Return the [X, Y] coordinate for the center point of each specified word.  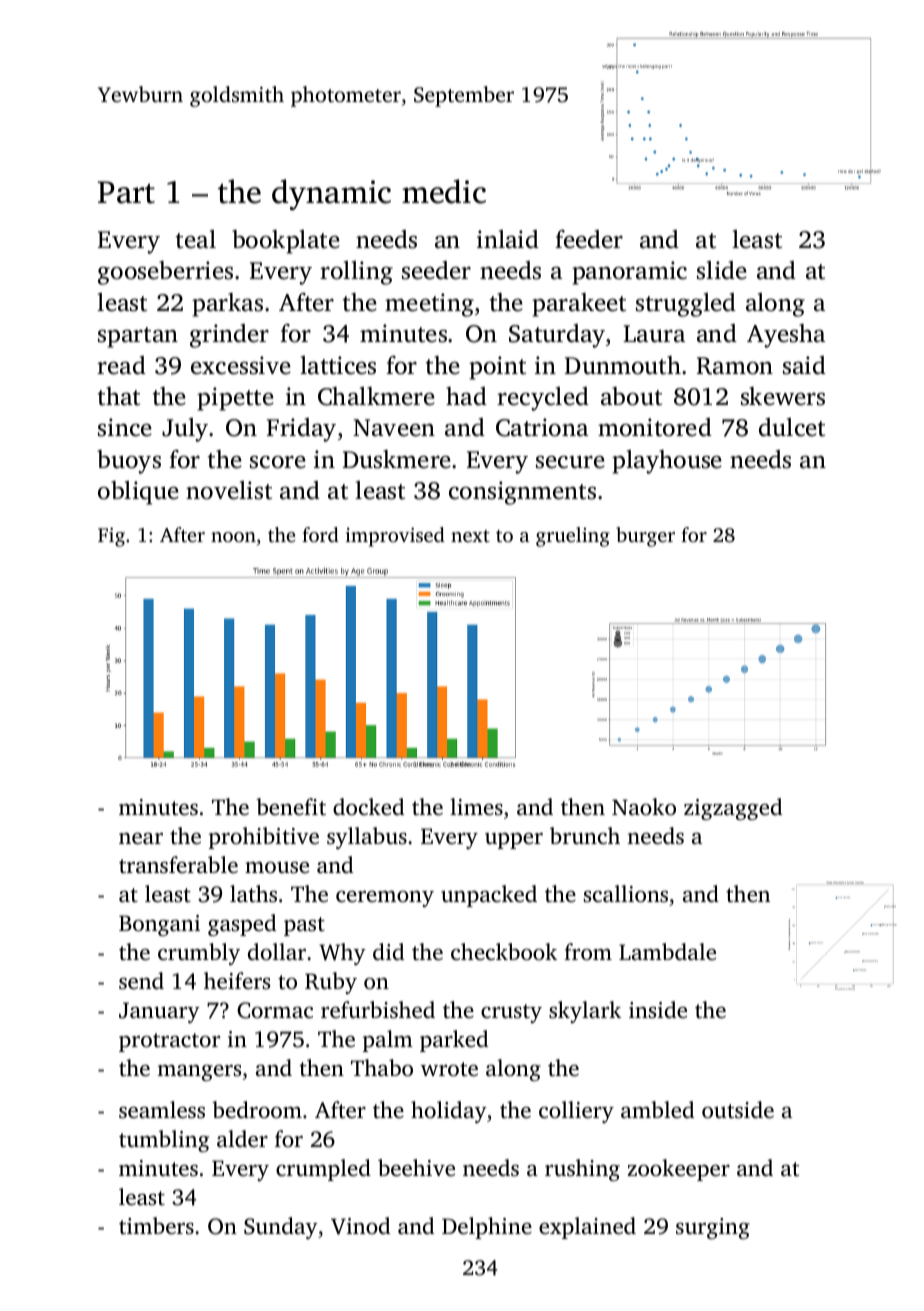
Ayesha [786, 336]
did [388, 952]
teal [196, 239]
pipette [235, 399]
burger [645, 537]
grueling [573, 537]
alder [242, 1139]
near [141, 839]
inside [658, 1009]
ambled [657, 1109]
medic [444, 191]
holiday [449, 1112]
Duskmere [397, 459]
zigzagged [733, 809]
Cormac [275, 1010]
